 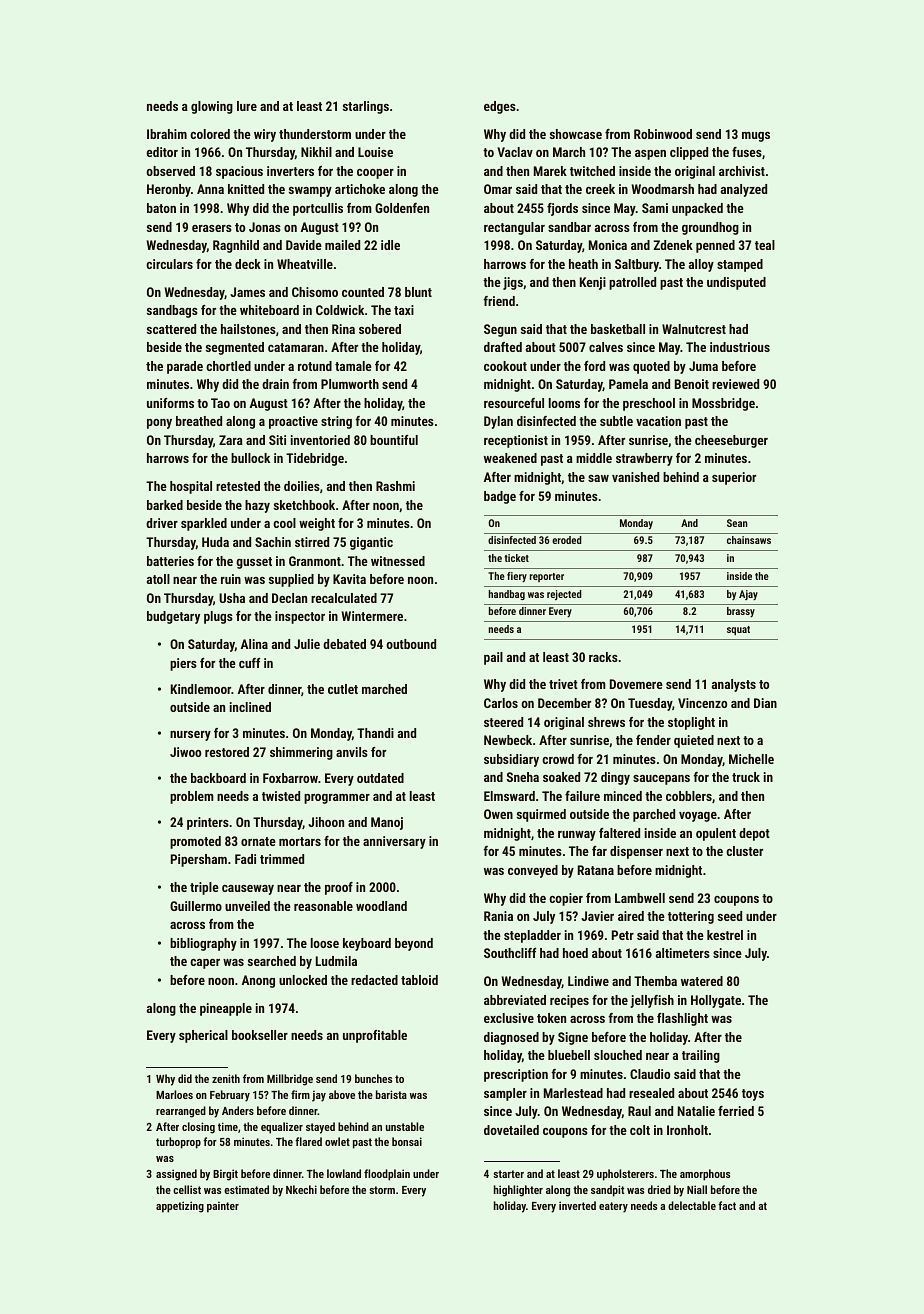 I want to click on piers, so click(x=183, y=664).
